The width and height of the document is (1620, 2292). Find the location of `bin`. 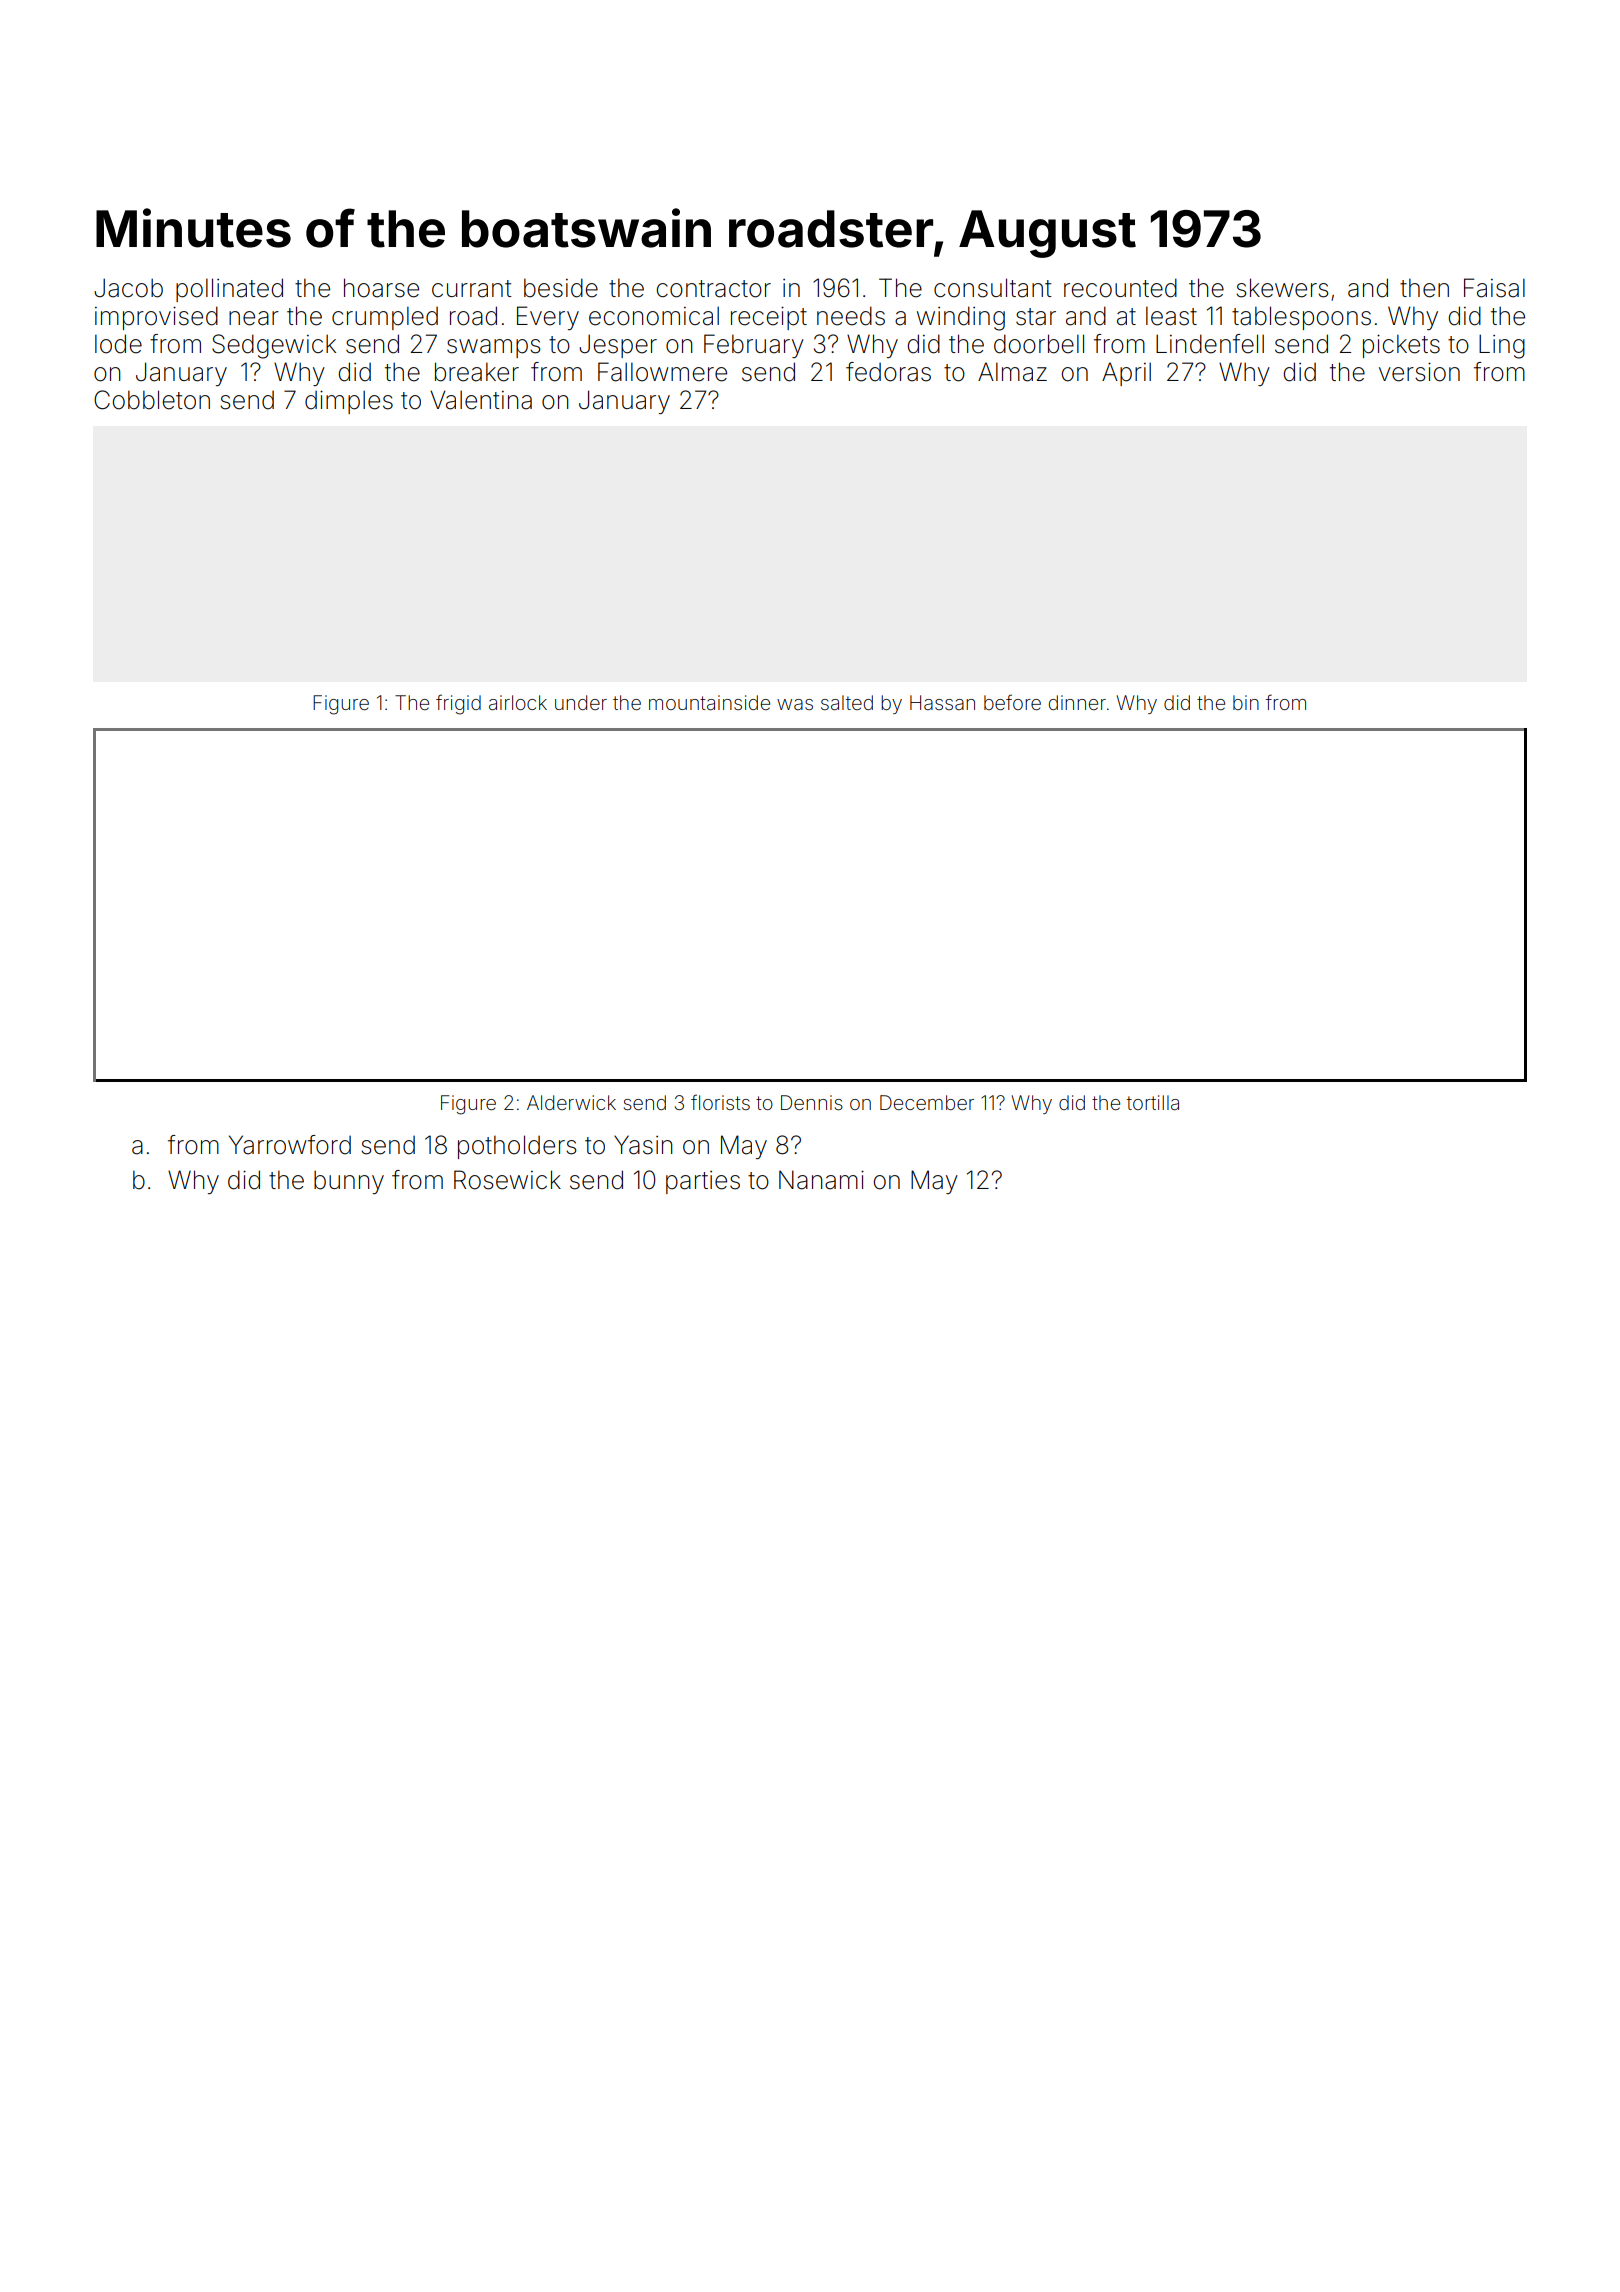

bin is located at coordinates (1246, 702).
